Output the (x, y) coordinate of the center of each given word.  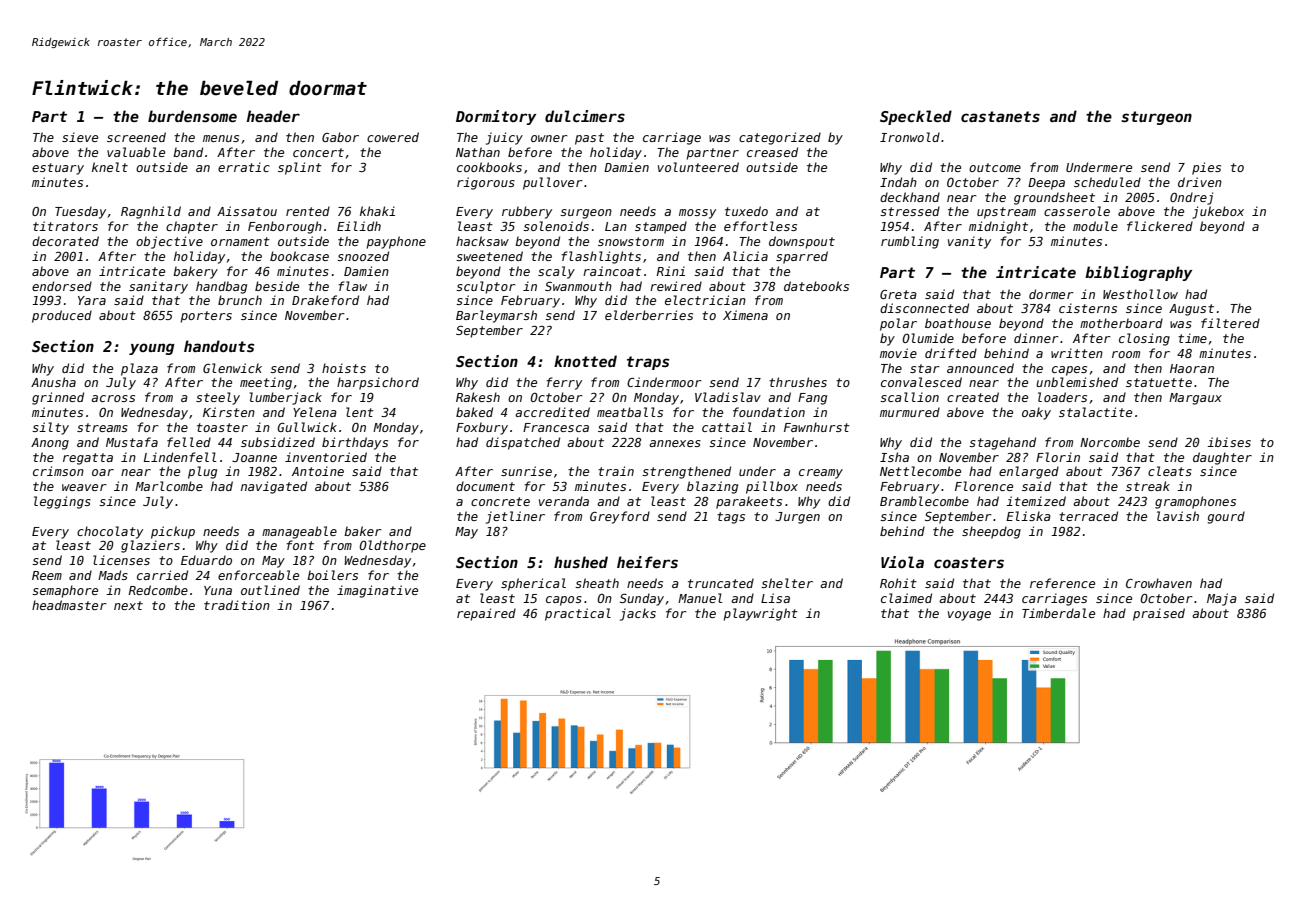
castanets (1000, 116)
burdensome (192, 116)
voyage (969, 616)
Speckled (916, 117)
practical (578, 614)
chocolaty (110, 532)
